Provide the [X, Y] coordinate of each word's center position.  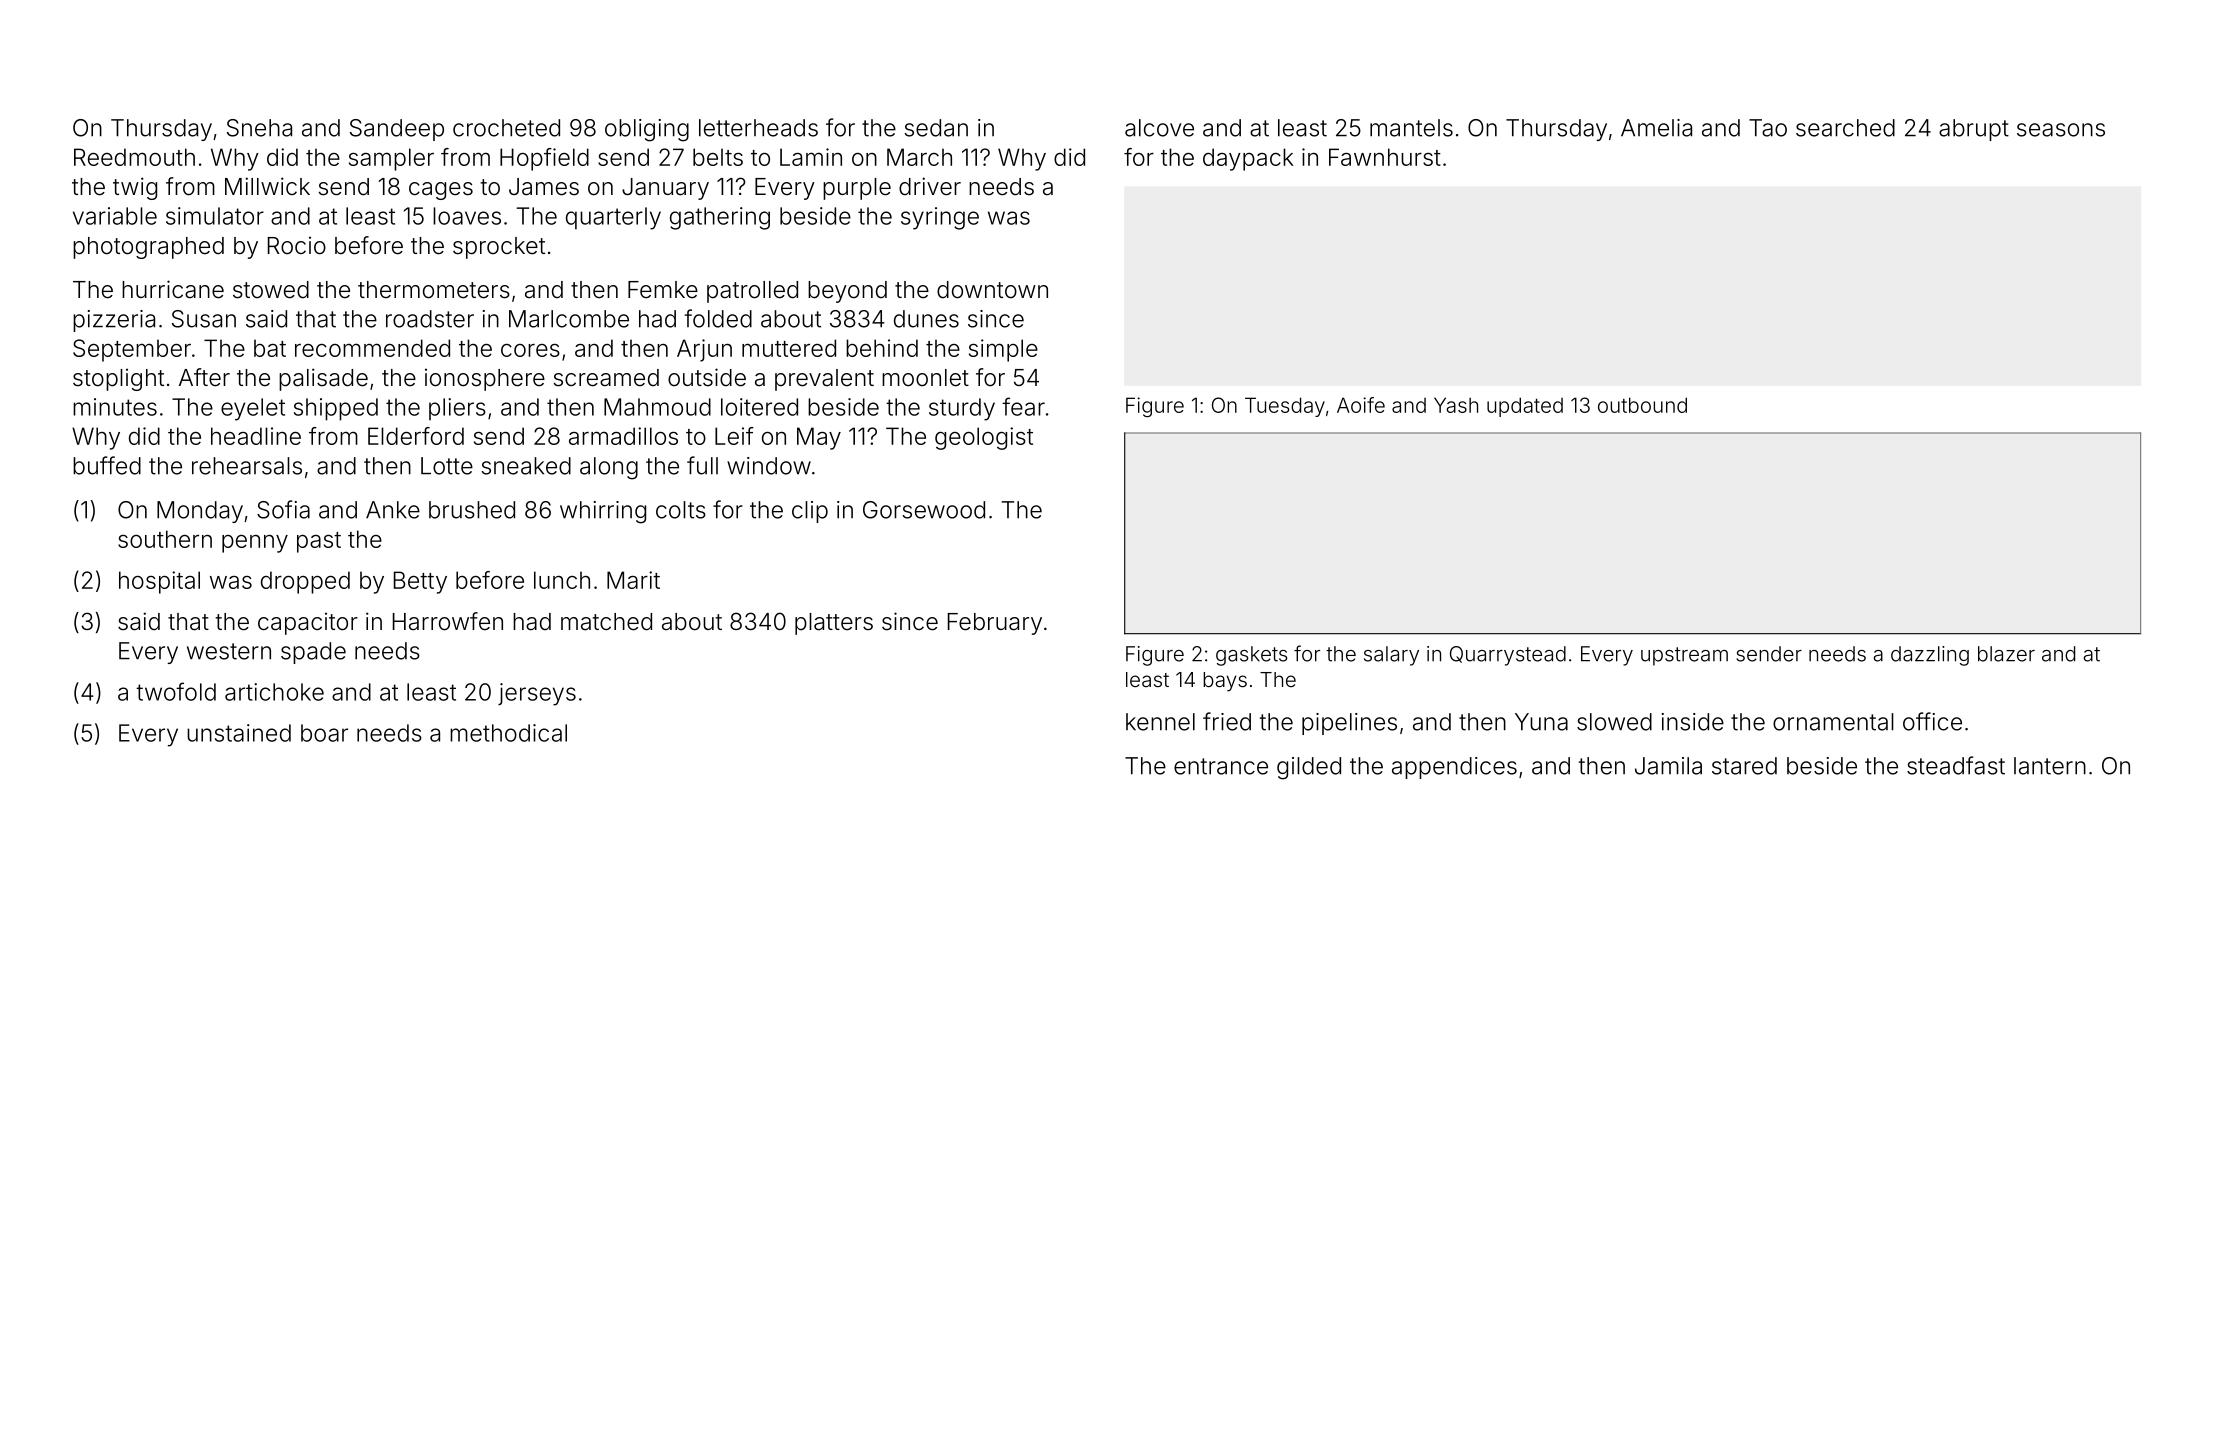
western [229, 651]
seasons [2061, 130]
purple [857, 189]
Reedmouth [134, 157]
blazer [2006, 654]
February [995, 624]
